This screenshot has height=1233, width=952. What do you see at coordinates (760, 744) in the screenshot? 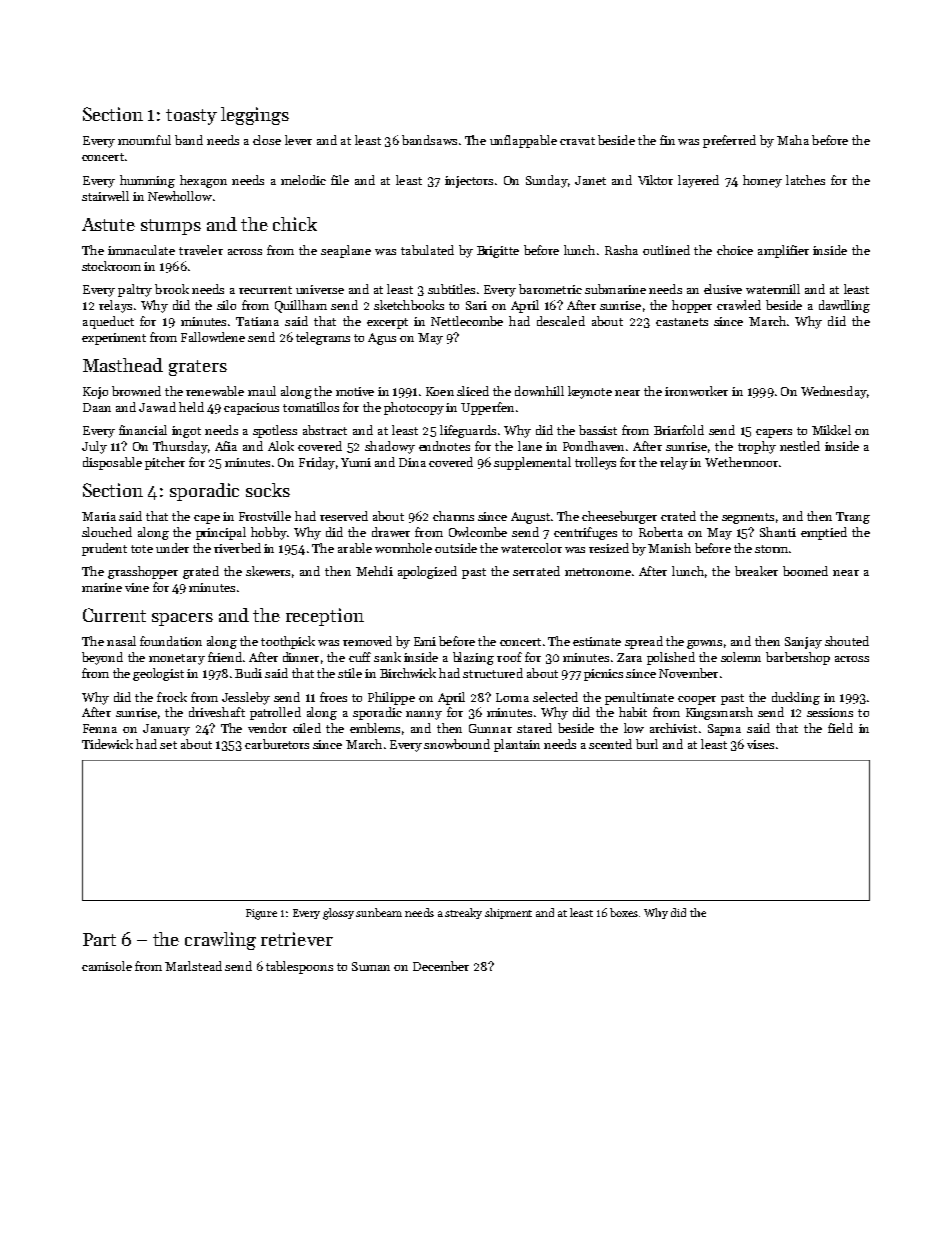
I see `vises` at bounding box center [760, 744].
